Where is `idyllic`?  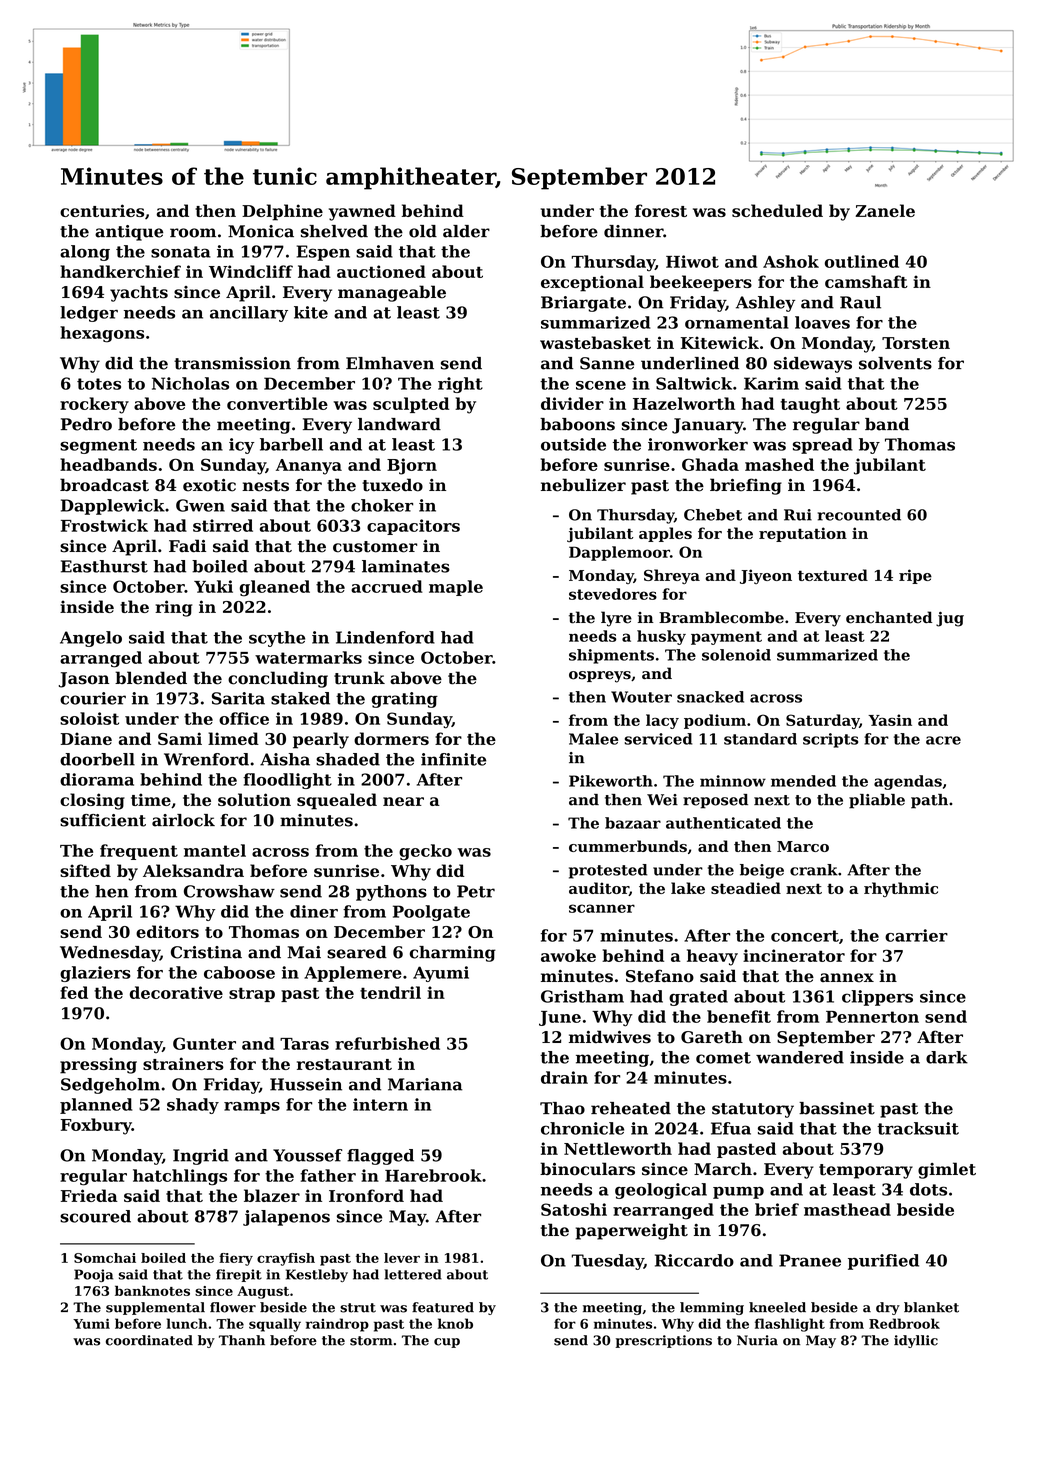
idyllic is located at coordinates (916, 1341).
